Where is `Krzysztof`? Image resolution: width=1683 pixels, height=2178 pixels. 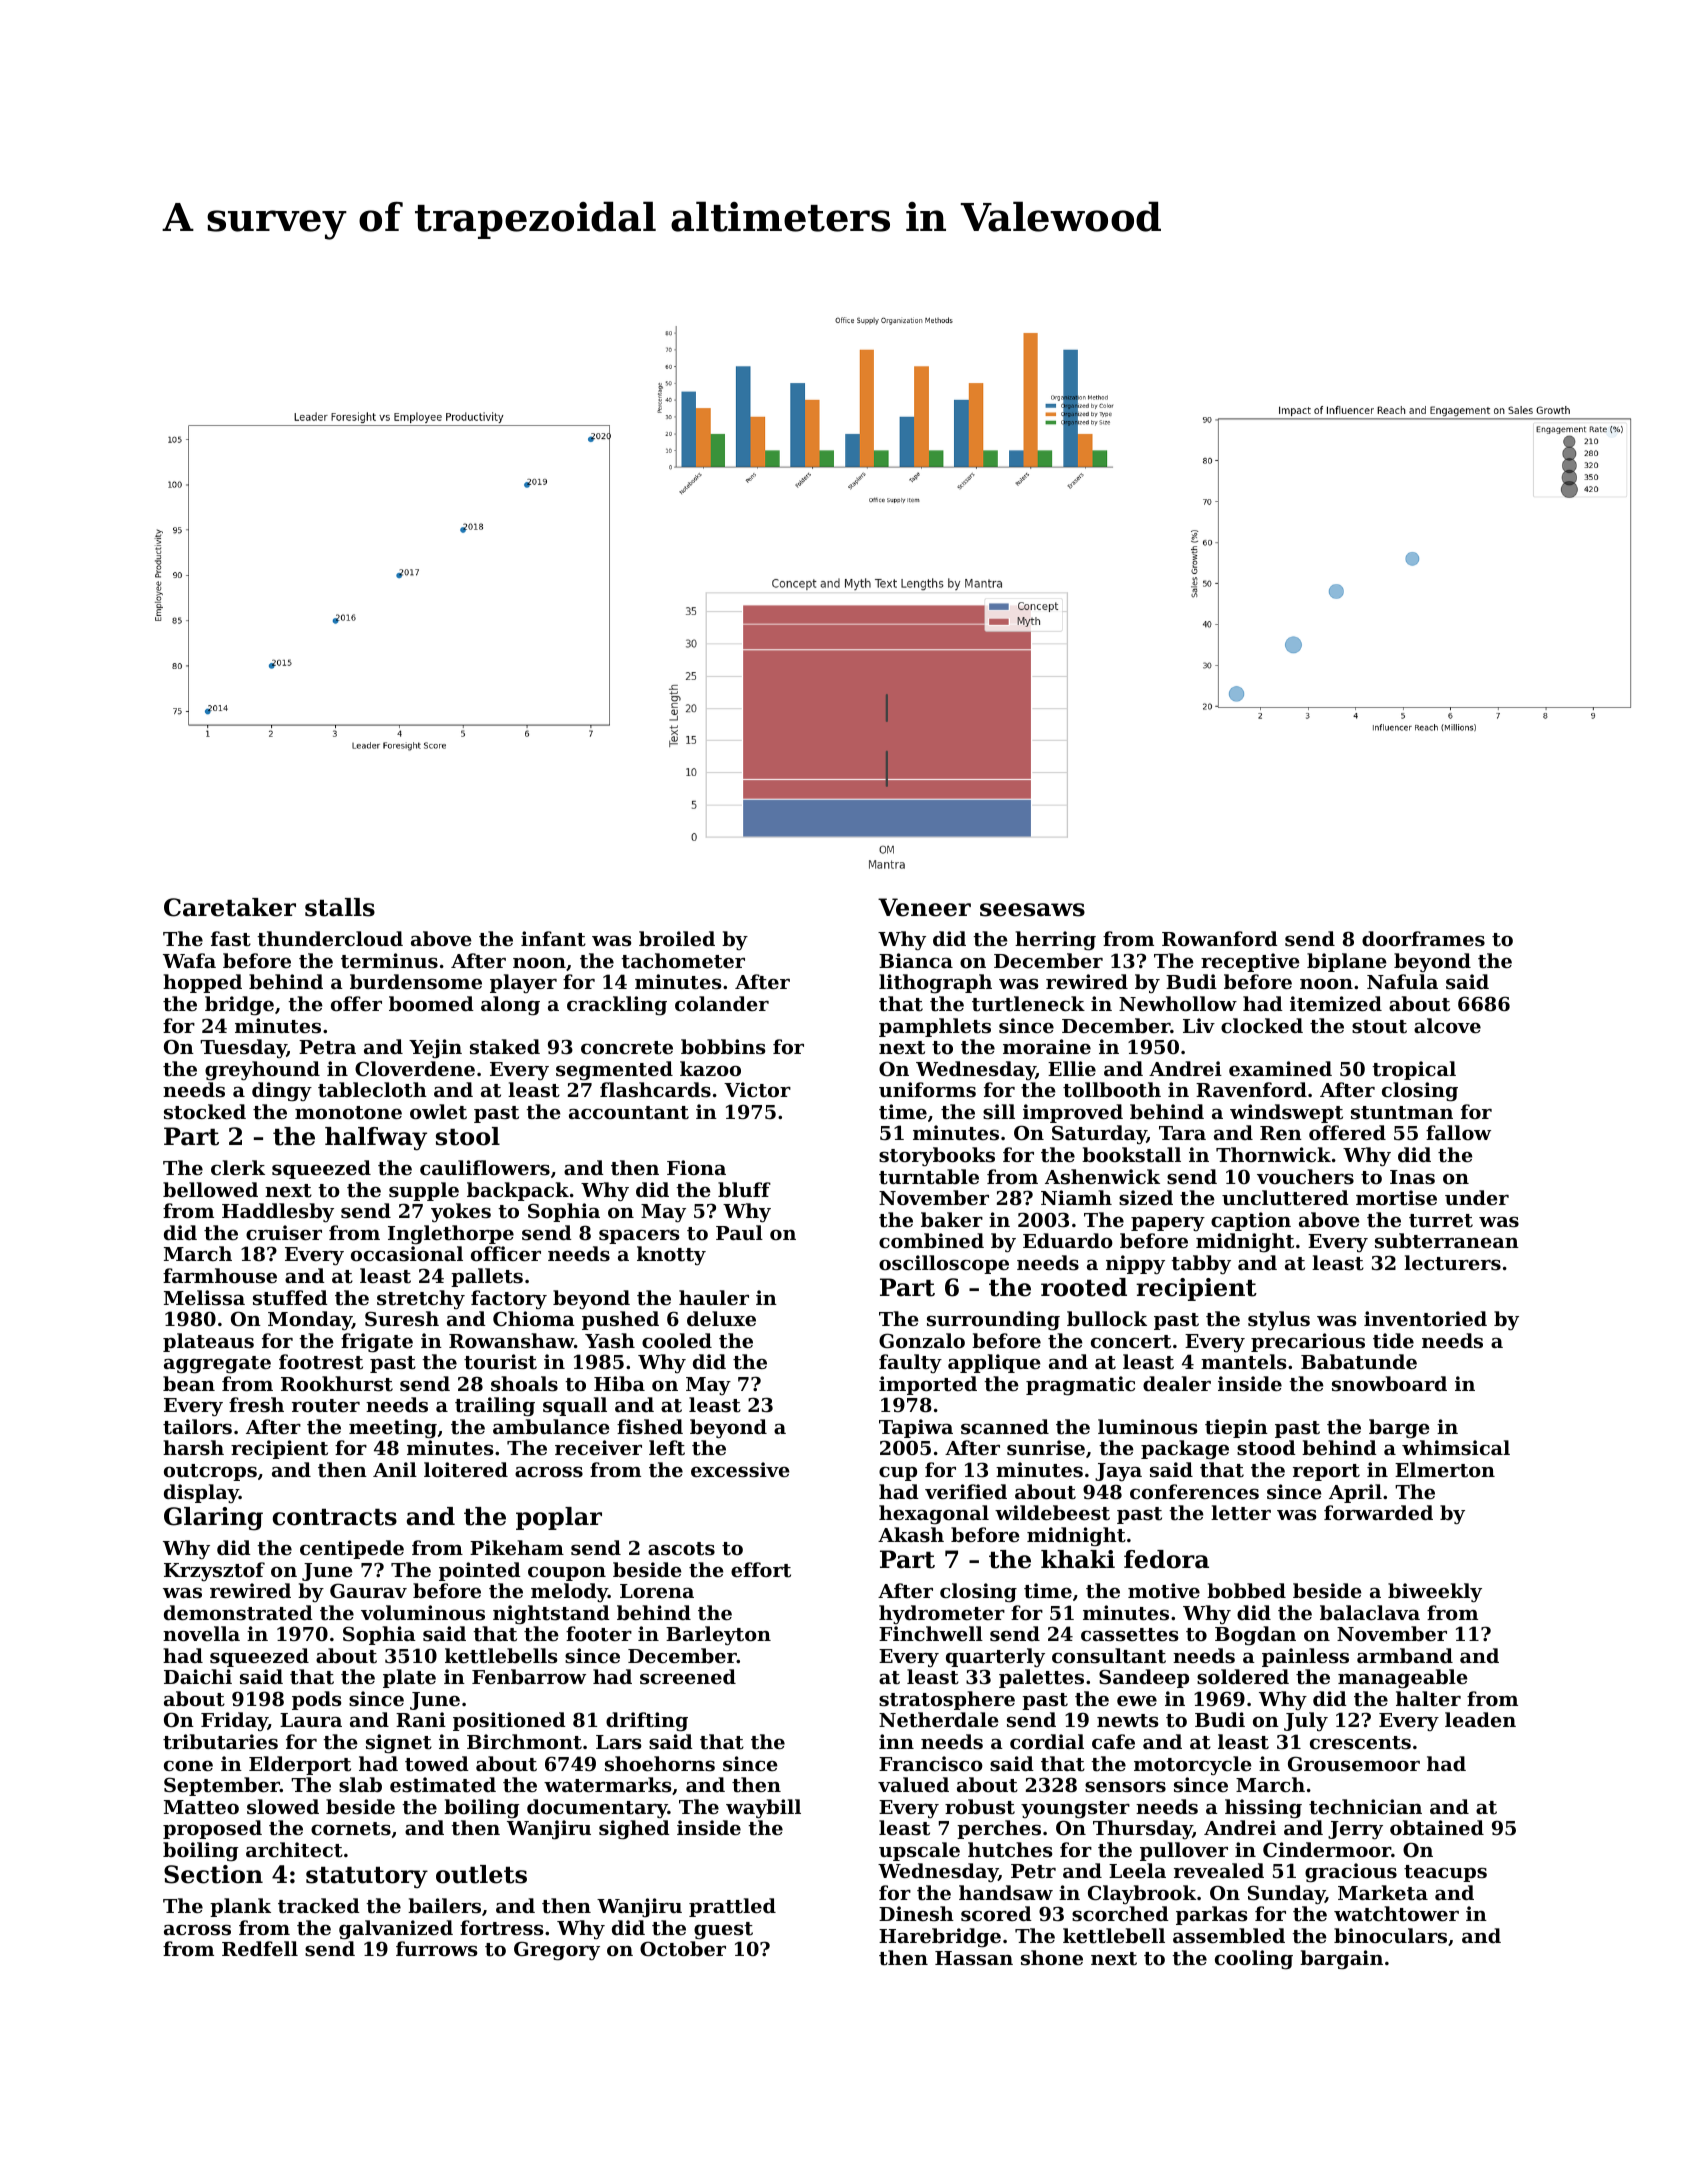
Krzysztof is located at coordinates (214, 1571).
